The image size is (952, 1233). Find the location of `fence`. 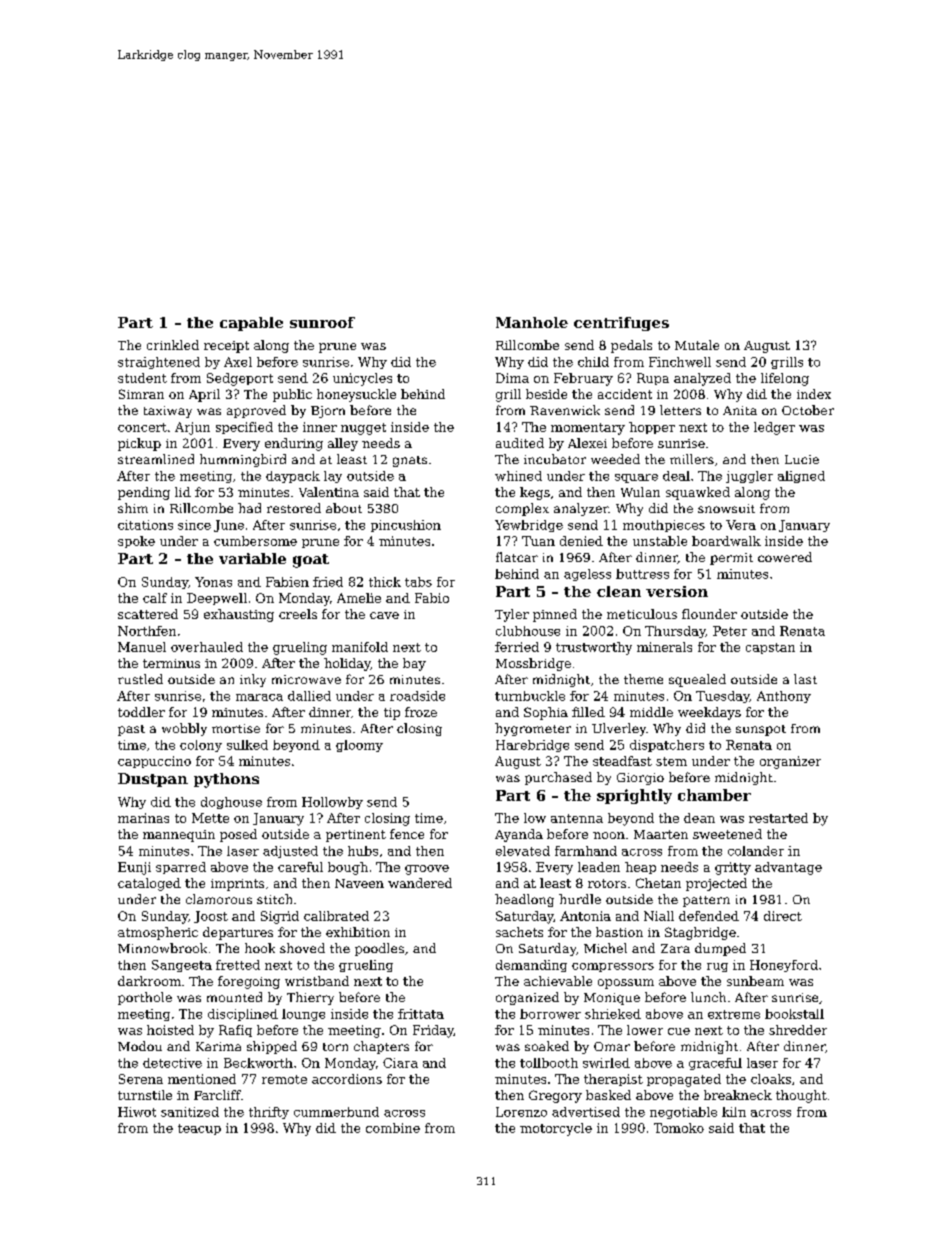

fence is located at coordinates (407, 834).
